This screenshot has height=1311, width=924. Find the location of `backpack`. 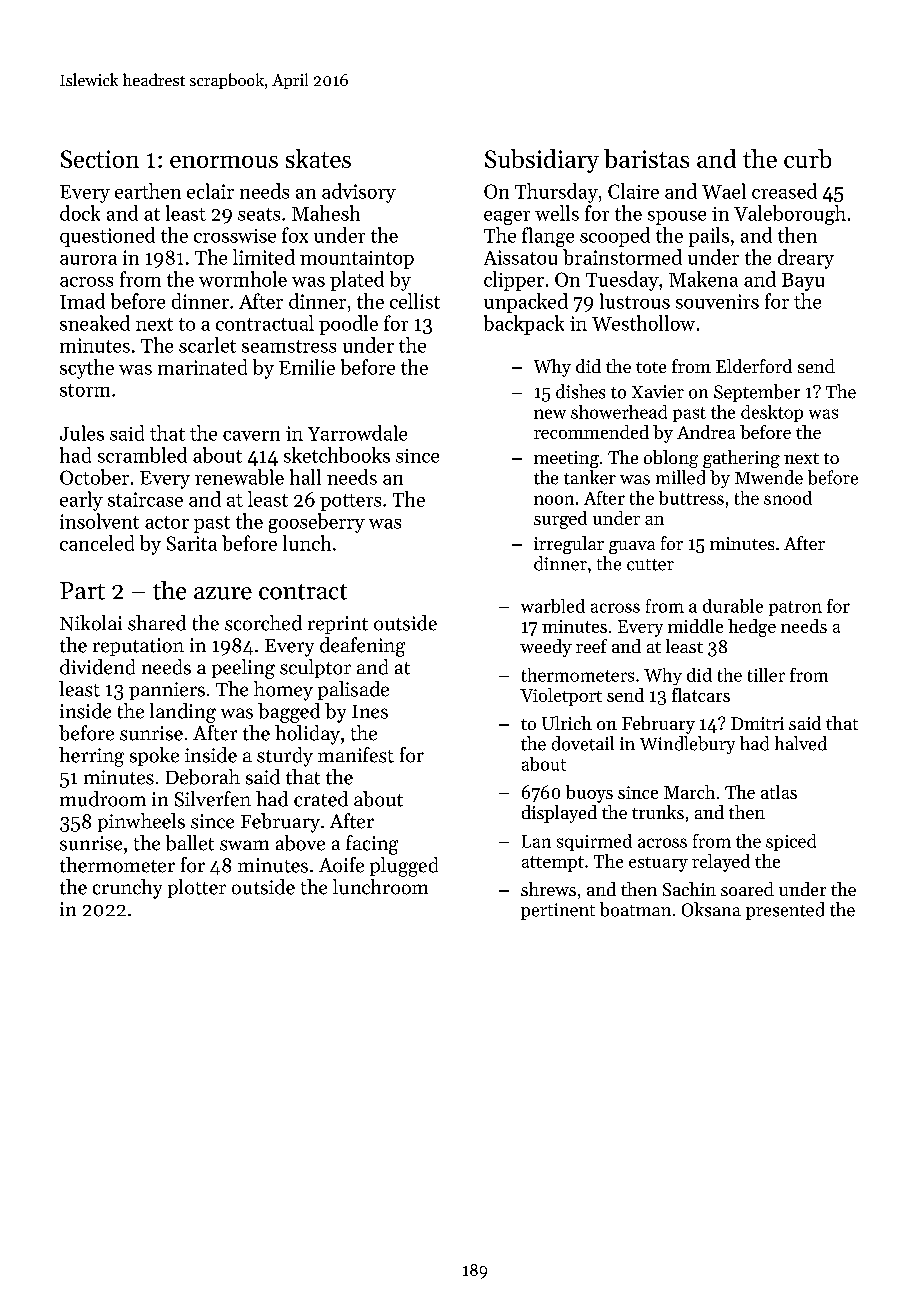

backpack is located at coordinates (524, 325).
